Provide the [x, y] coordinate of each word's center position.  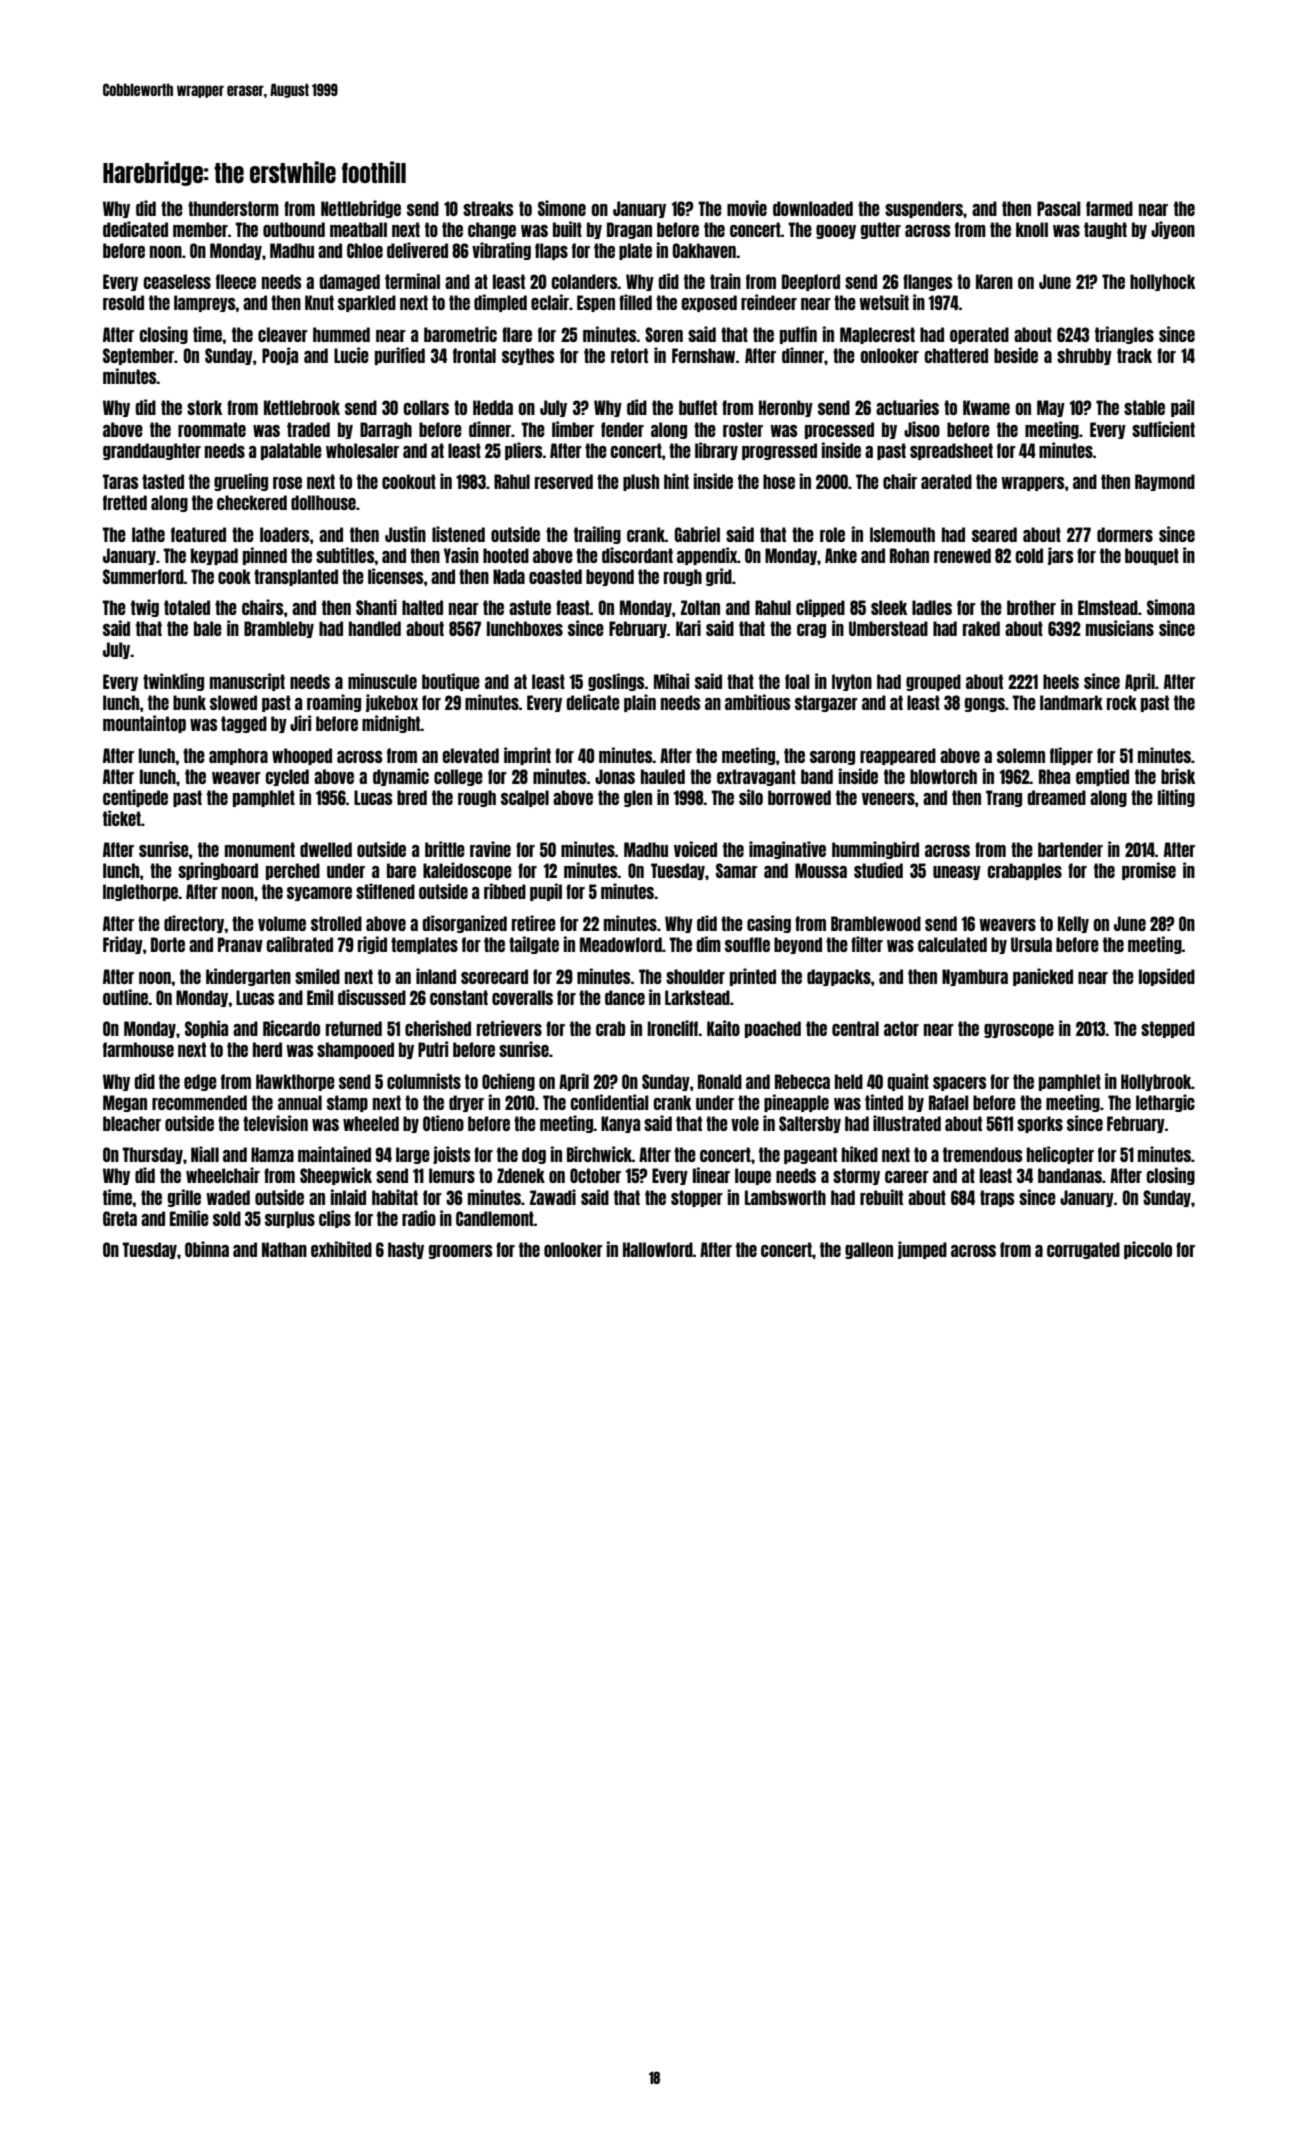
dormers [1125, 534]
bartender [1070, 849]
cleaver [283, 334]
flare [517, 334]
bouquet [1152, 556]
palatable [291, 451]
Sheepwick [336, 1176]
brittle [445, 849]
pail [1183, 408]
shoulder [695, 976]
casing [769, 924]
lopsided [1167, 977]
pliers [524, 451]
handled [375, 628]
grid [719, 577]
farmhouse [138, 1049]
